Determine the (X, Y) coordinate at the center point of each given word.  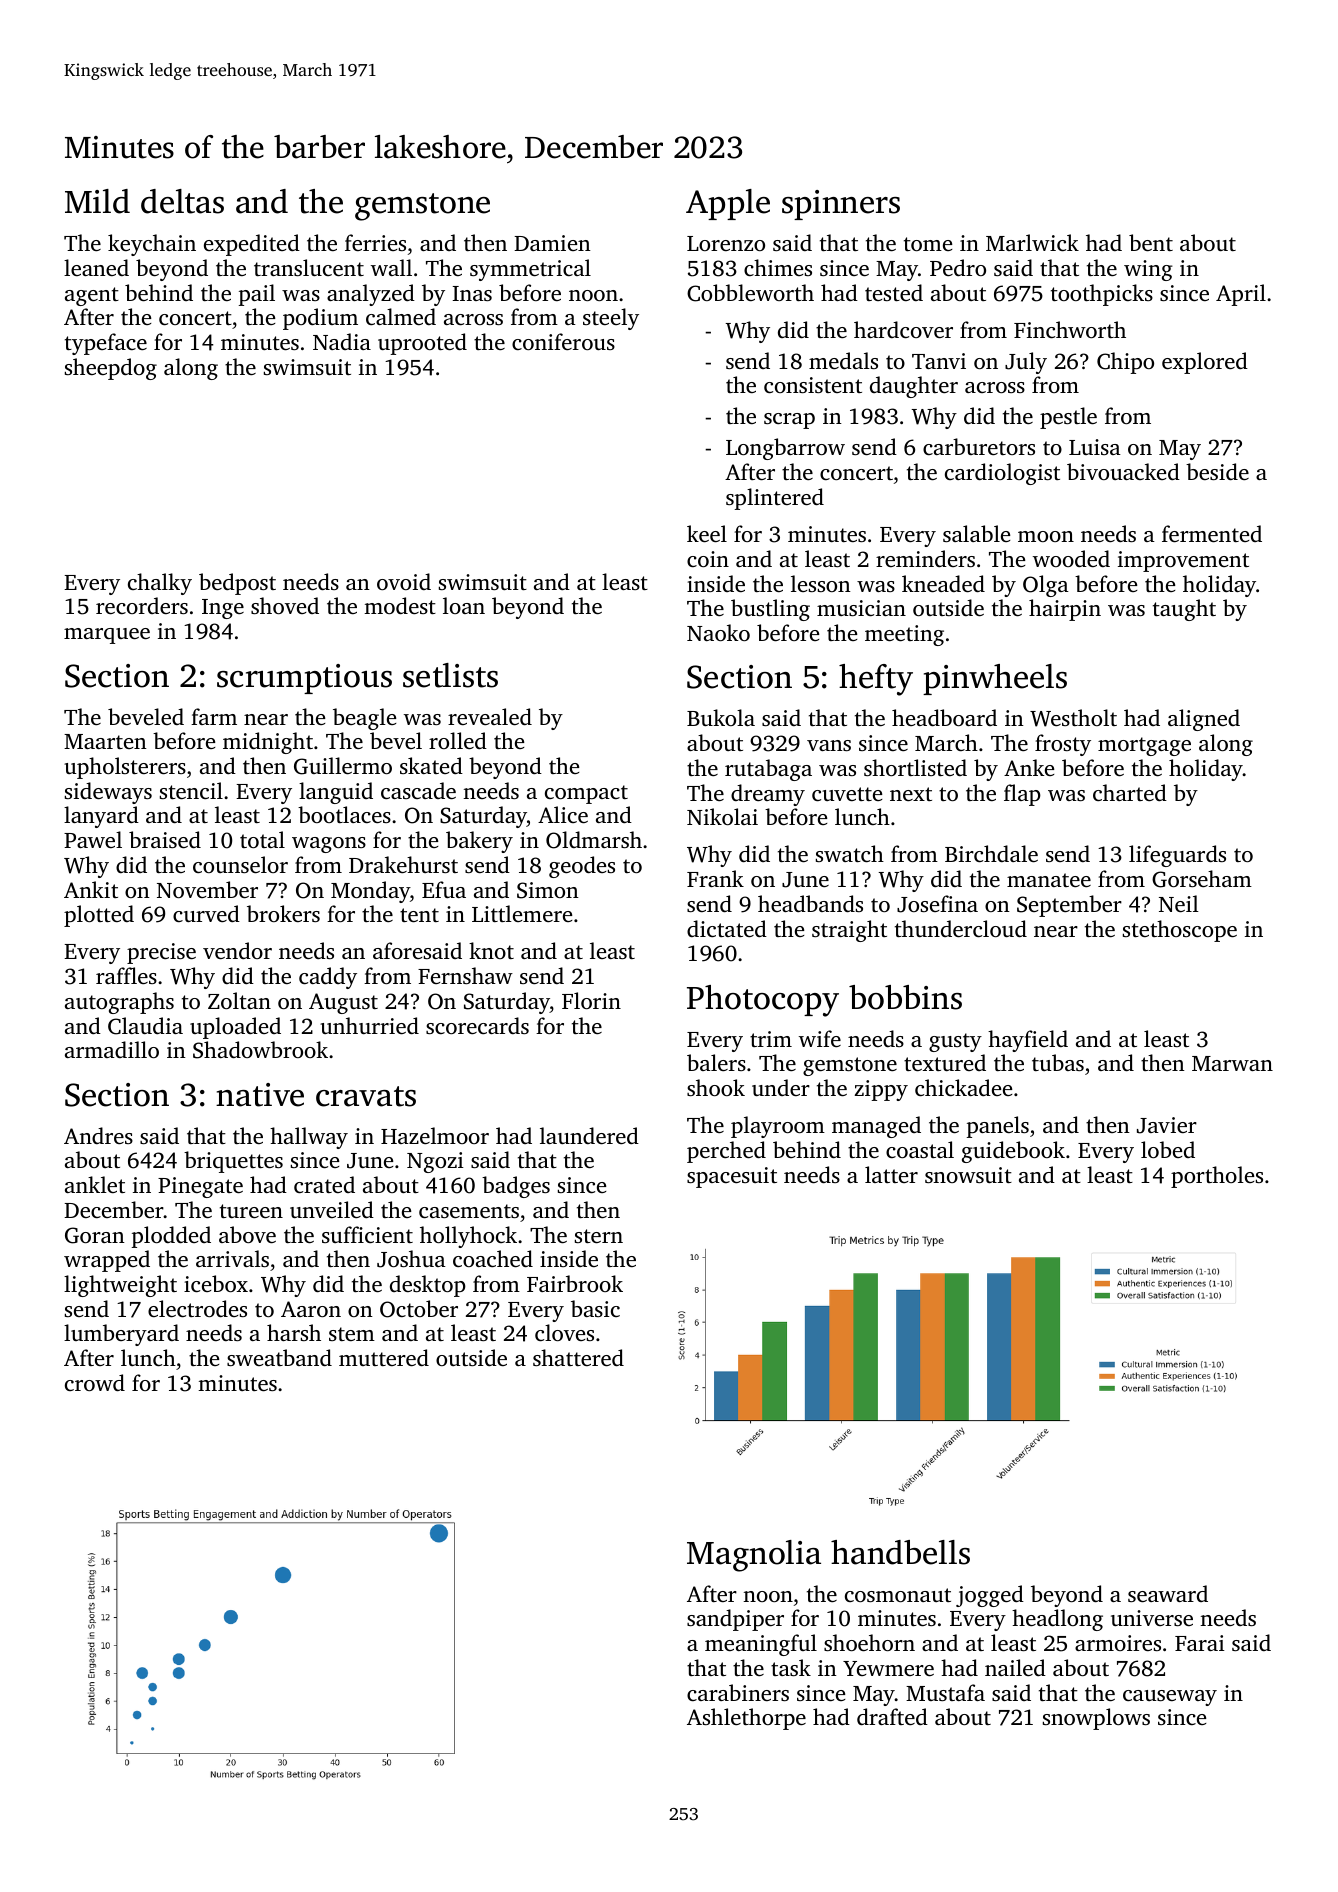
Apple (728, 204)
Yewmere (888, 1668)
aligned (1204, 720)
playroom (778, 1127)
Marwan (1232, 1063)
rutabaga (768, 770)
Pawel (93, 839)
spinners (841, 205)
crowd (95, 1382)
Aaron (311, 1309)
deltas (182, 201)
